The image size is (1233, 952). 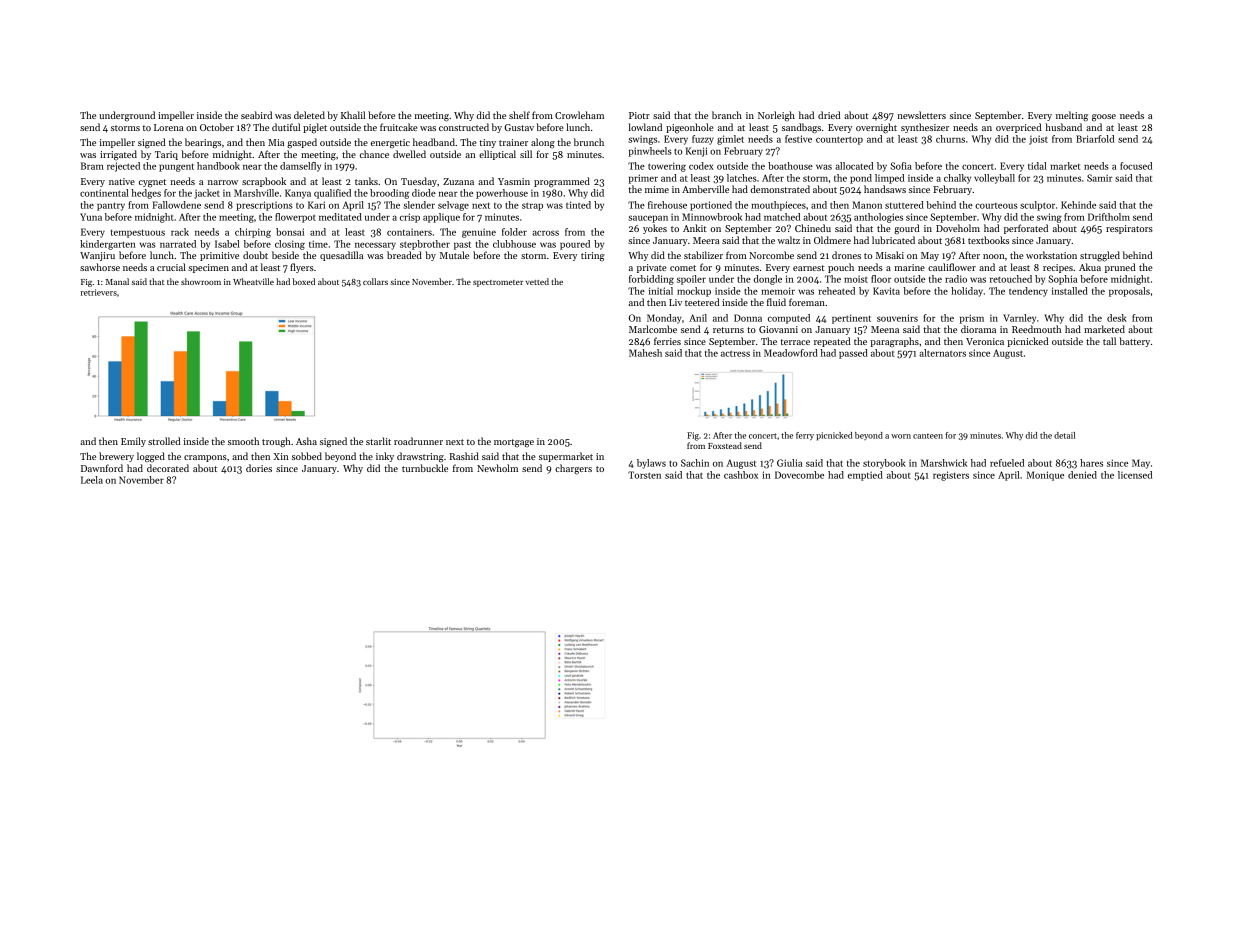 What do you see at coordinates (661, 291) in the screenshot?
I see `initial` at bounding box center [661, 291].
